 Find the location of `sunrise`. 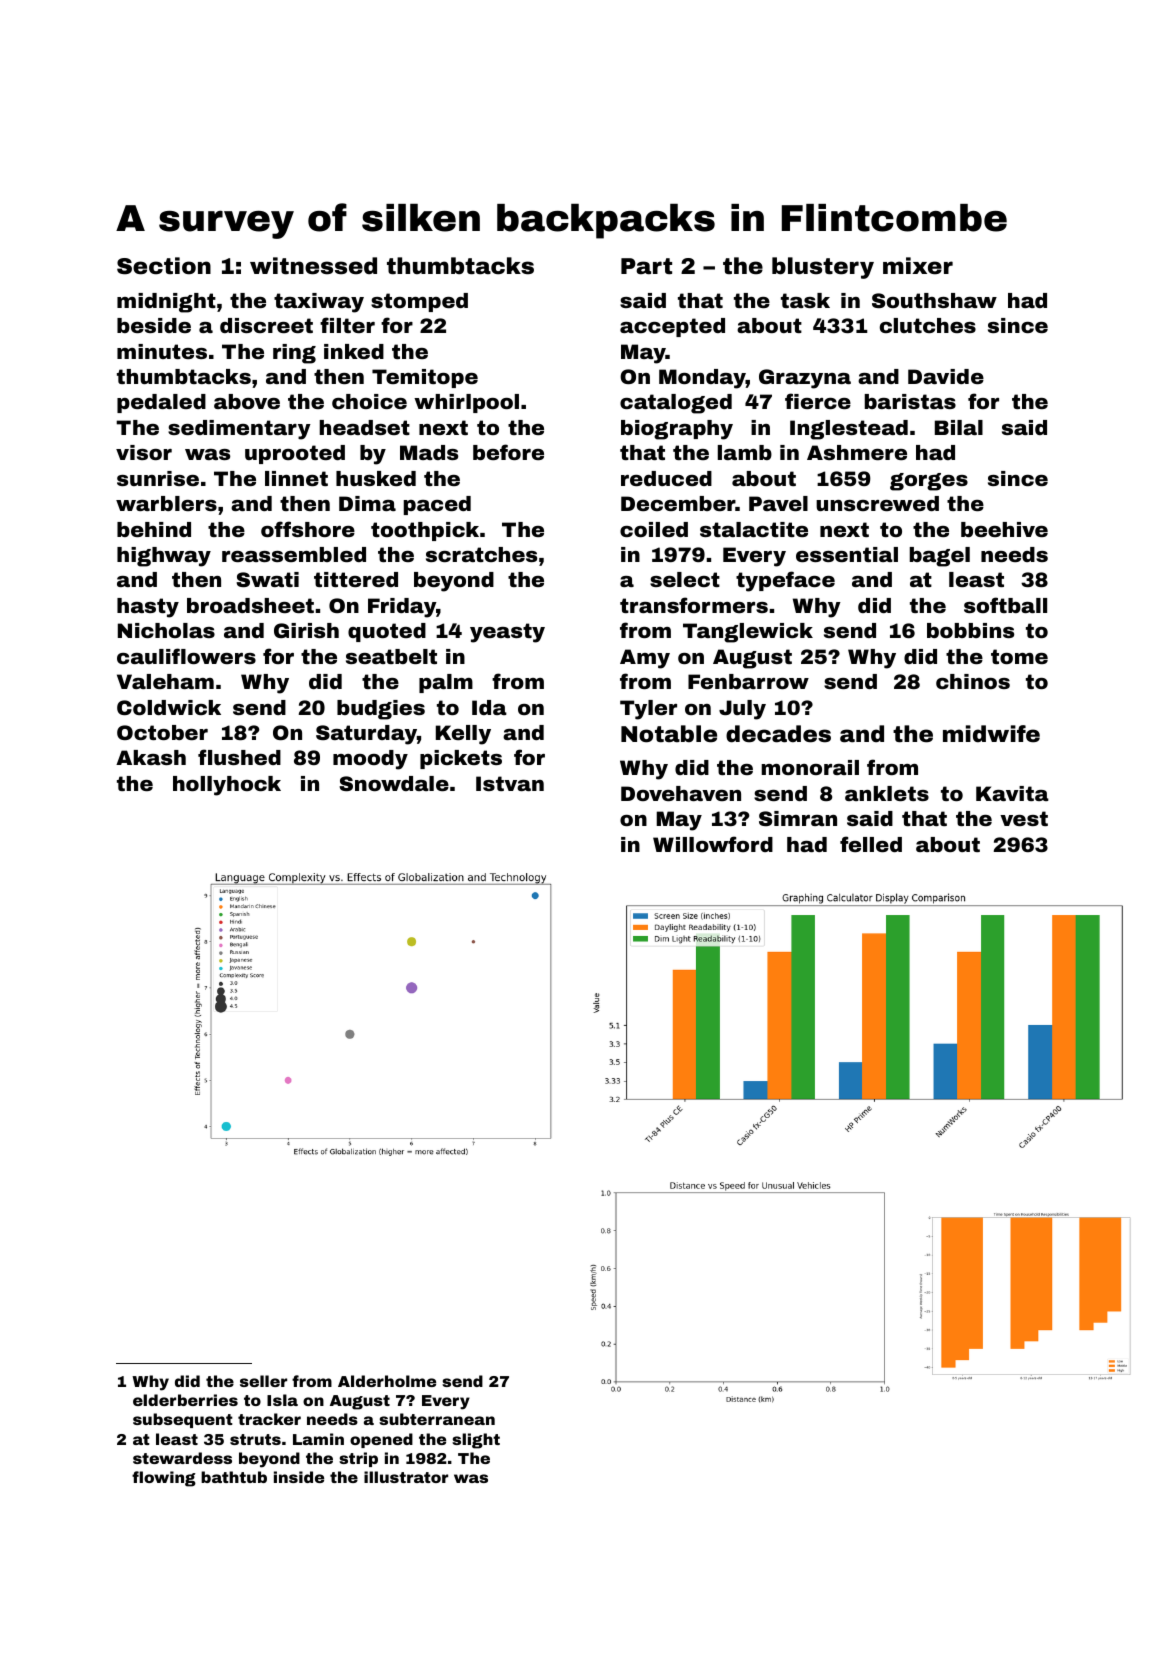

sunrise is located at coordinates (158, 478).
